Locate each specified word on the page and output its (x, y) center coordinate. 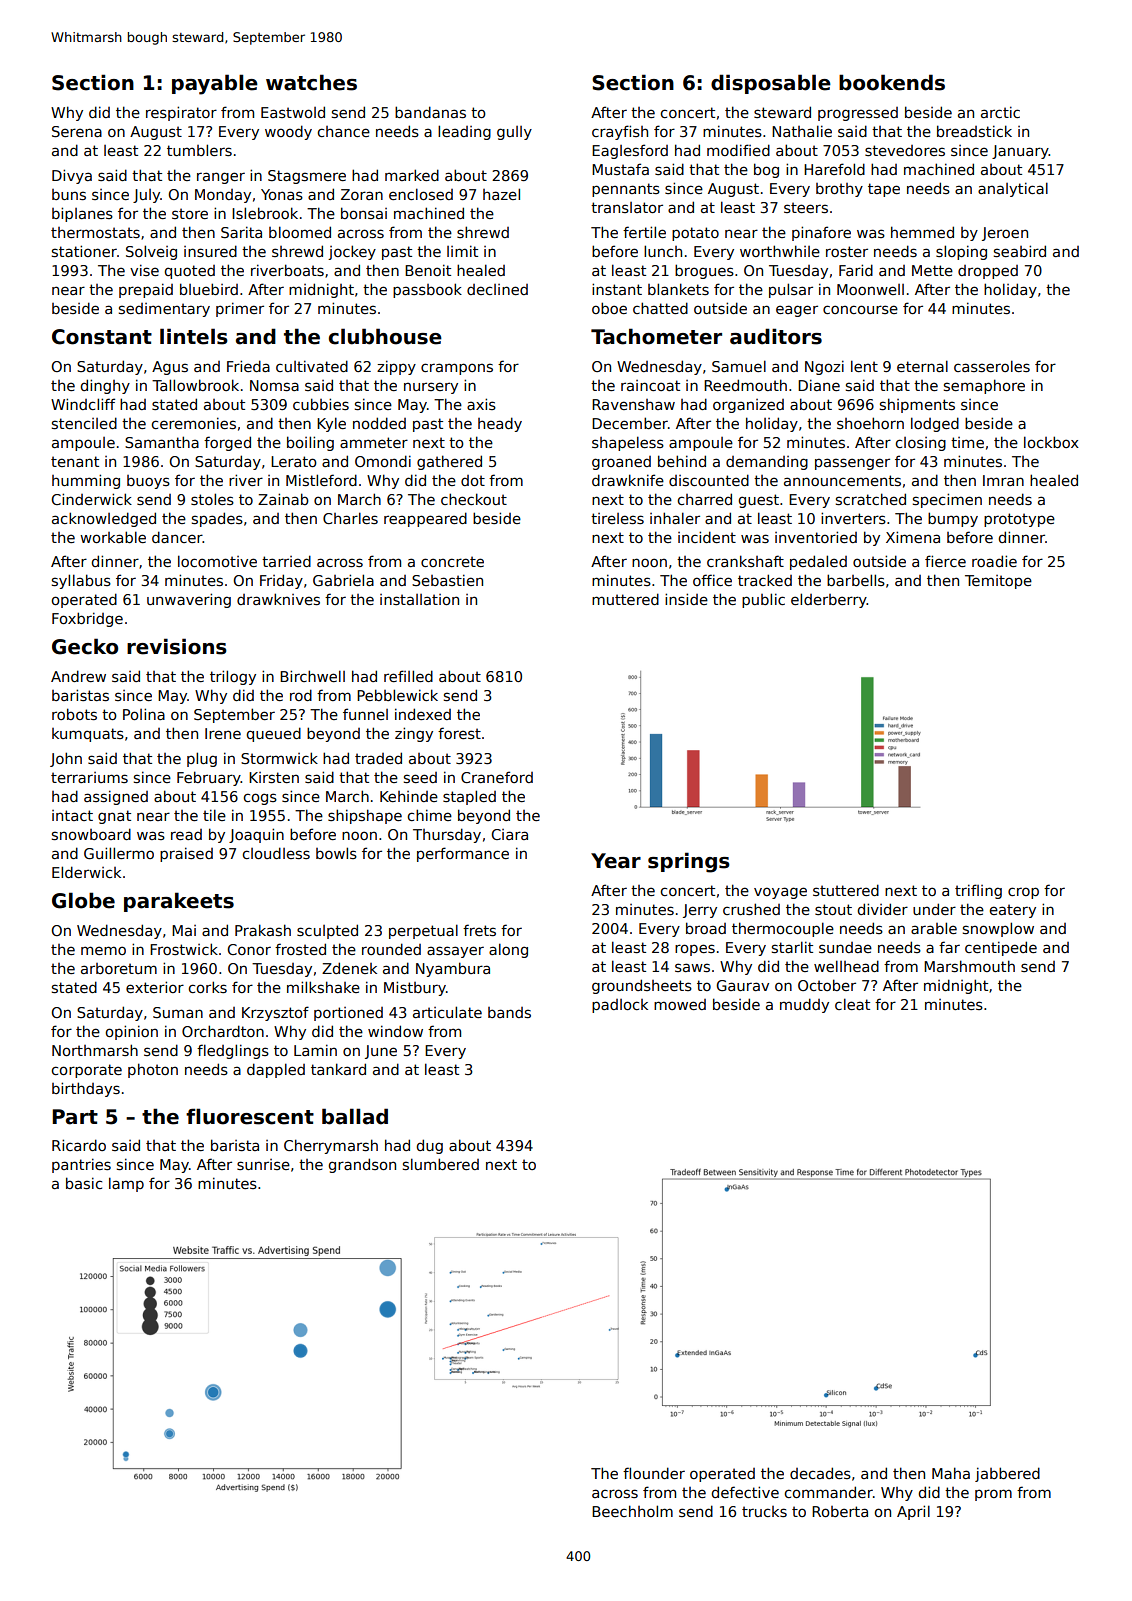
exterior (155, 987)
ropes (695, 950)
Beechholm (632, 1511)
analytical (1013, 189)
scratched (871, 499)
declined (497, 289)
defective (745, 1492)
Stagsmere (307, 177)
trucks (764, 1511)
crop (1023, 893)
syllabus (81, 581)
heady (500, 424)
